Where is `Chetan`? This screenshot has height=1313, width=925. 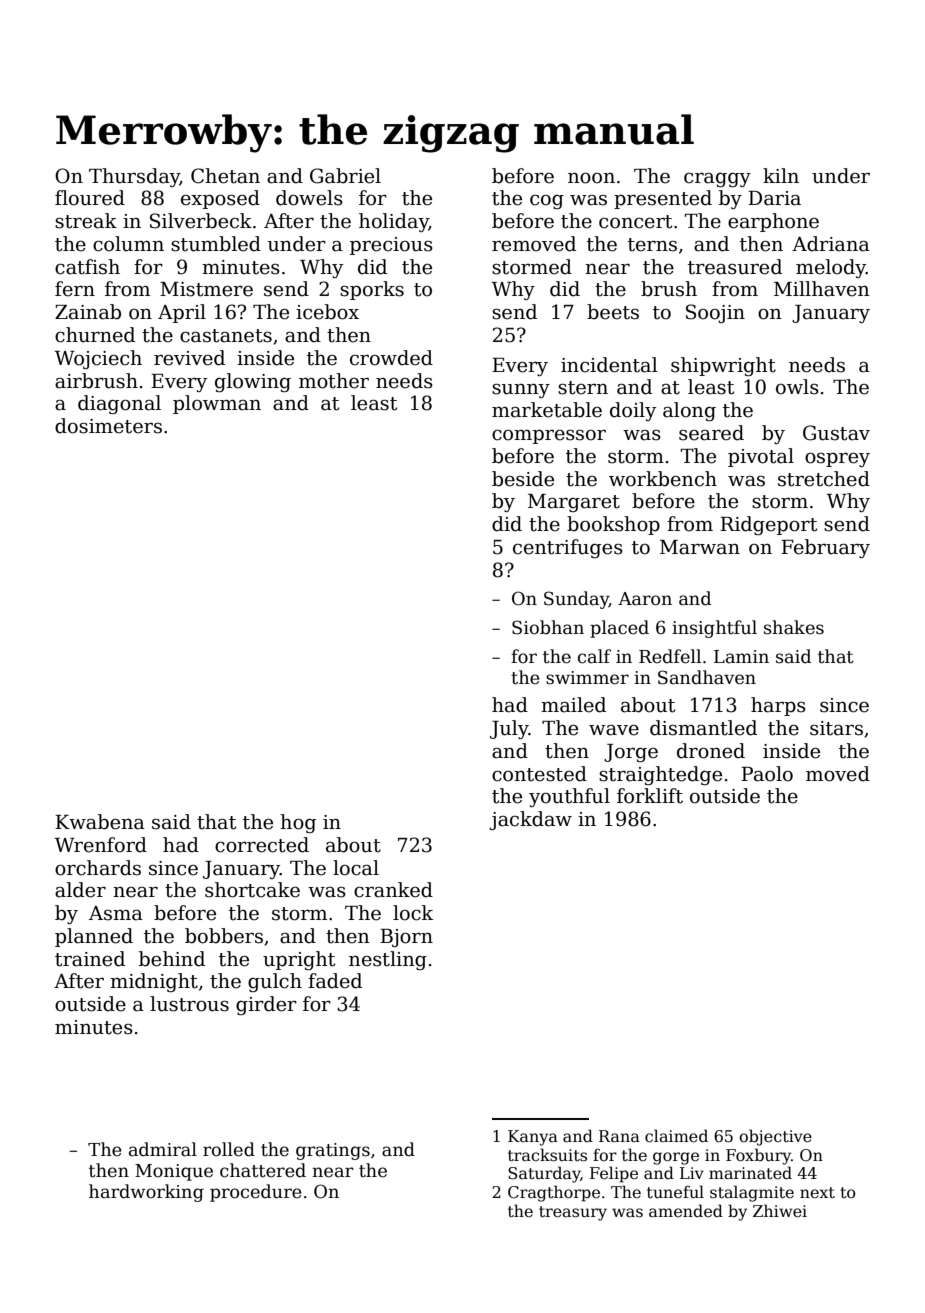
Chetan is located at coordinates (225, 176).
